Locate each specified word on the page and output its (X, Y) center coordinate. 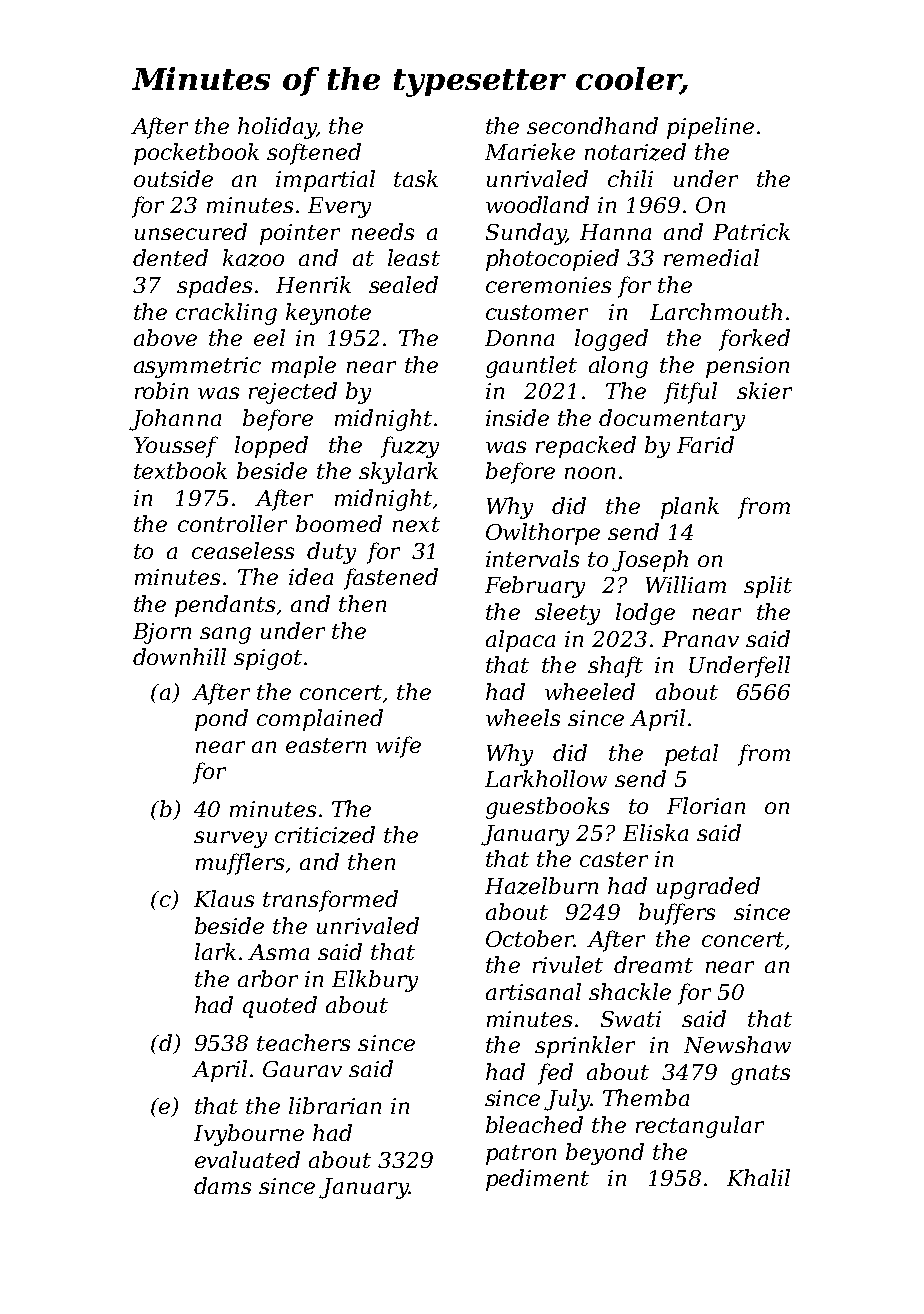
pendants (225, 606)
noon (590, 473)
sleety (567, 614)
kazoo (253, 258)
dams (222, 1185)
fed (555, 1074)
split (768, 587)
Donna (519, 338)
